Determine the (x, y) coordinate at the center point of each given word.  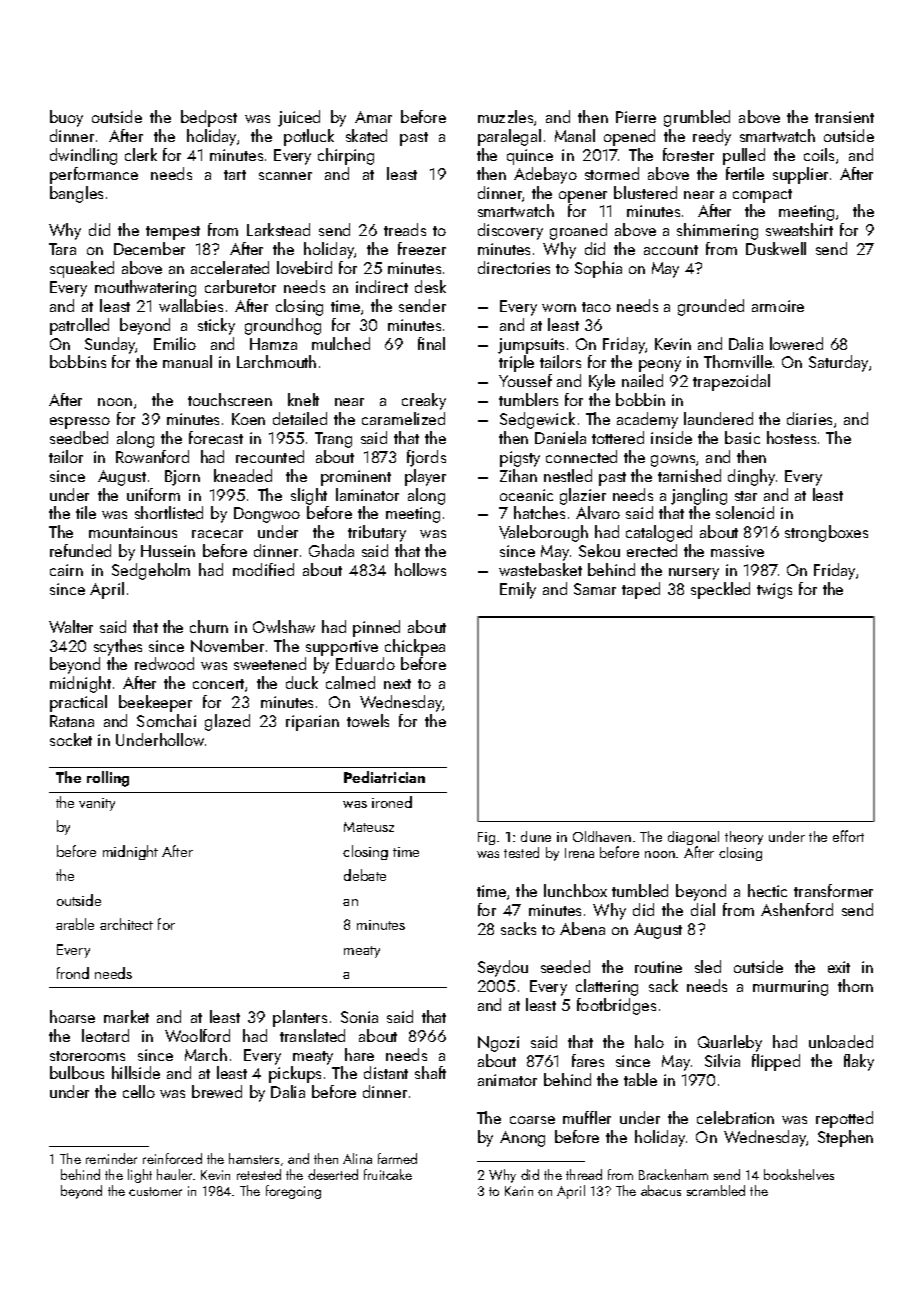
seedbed (79, 437)
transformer (833, 890)
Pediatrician (384, 777)
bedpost (209, 118)
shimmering (717, 231)
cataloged (659, 533)
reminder (111, 1158)
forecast (216, 437)
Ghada (331, 550)
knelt (303, 399)
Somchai (166, 720)
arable (75, 924)
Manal (575, 135)
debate (365, 875)
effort (848, 836)
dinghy (751, 477)
